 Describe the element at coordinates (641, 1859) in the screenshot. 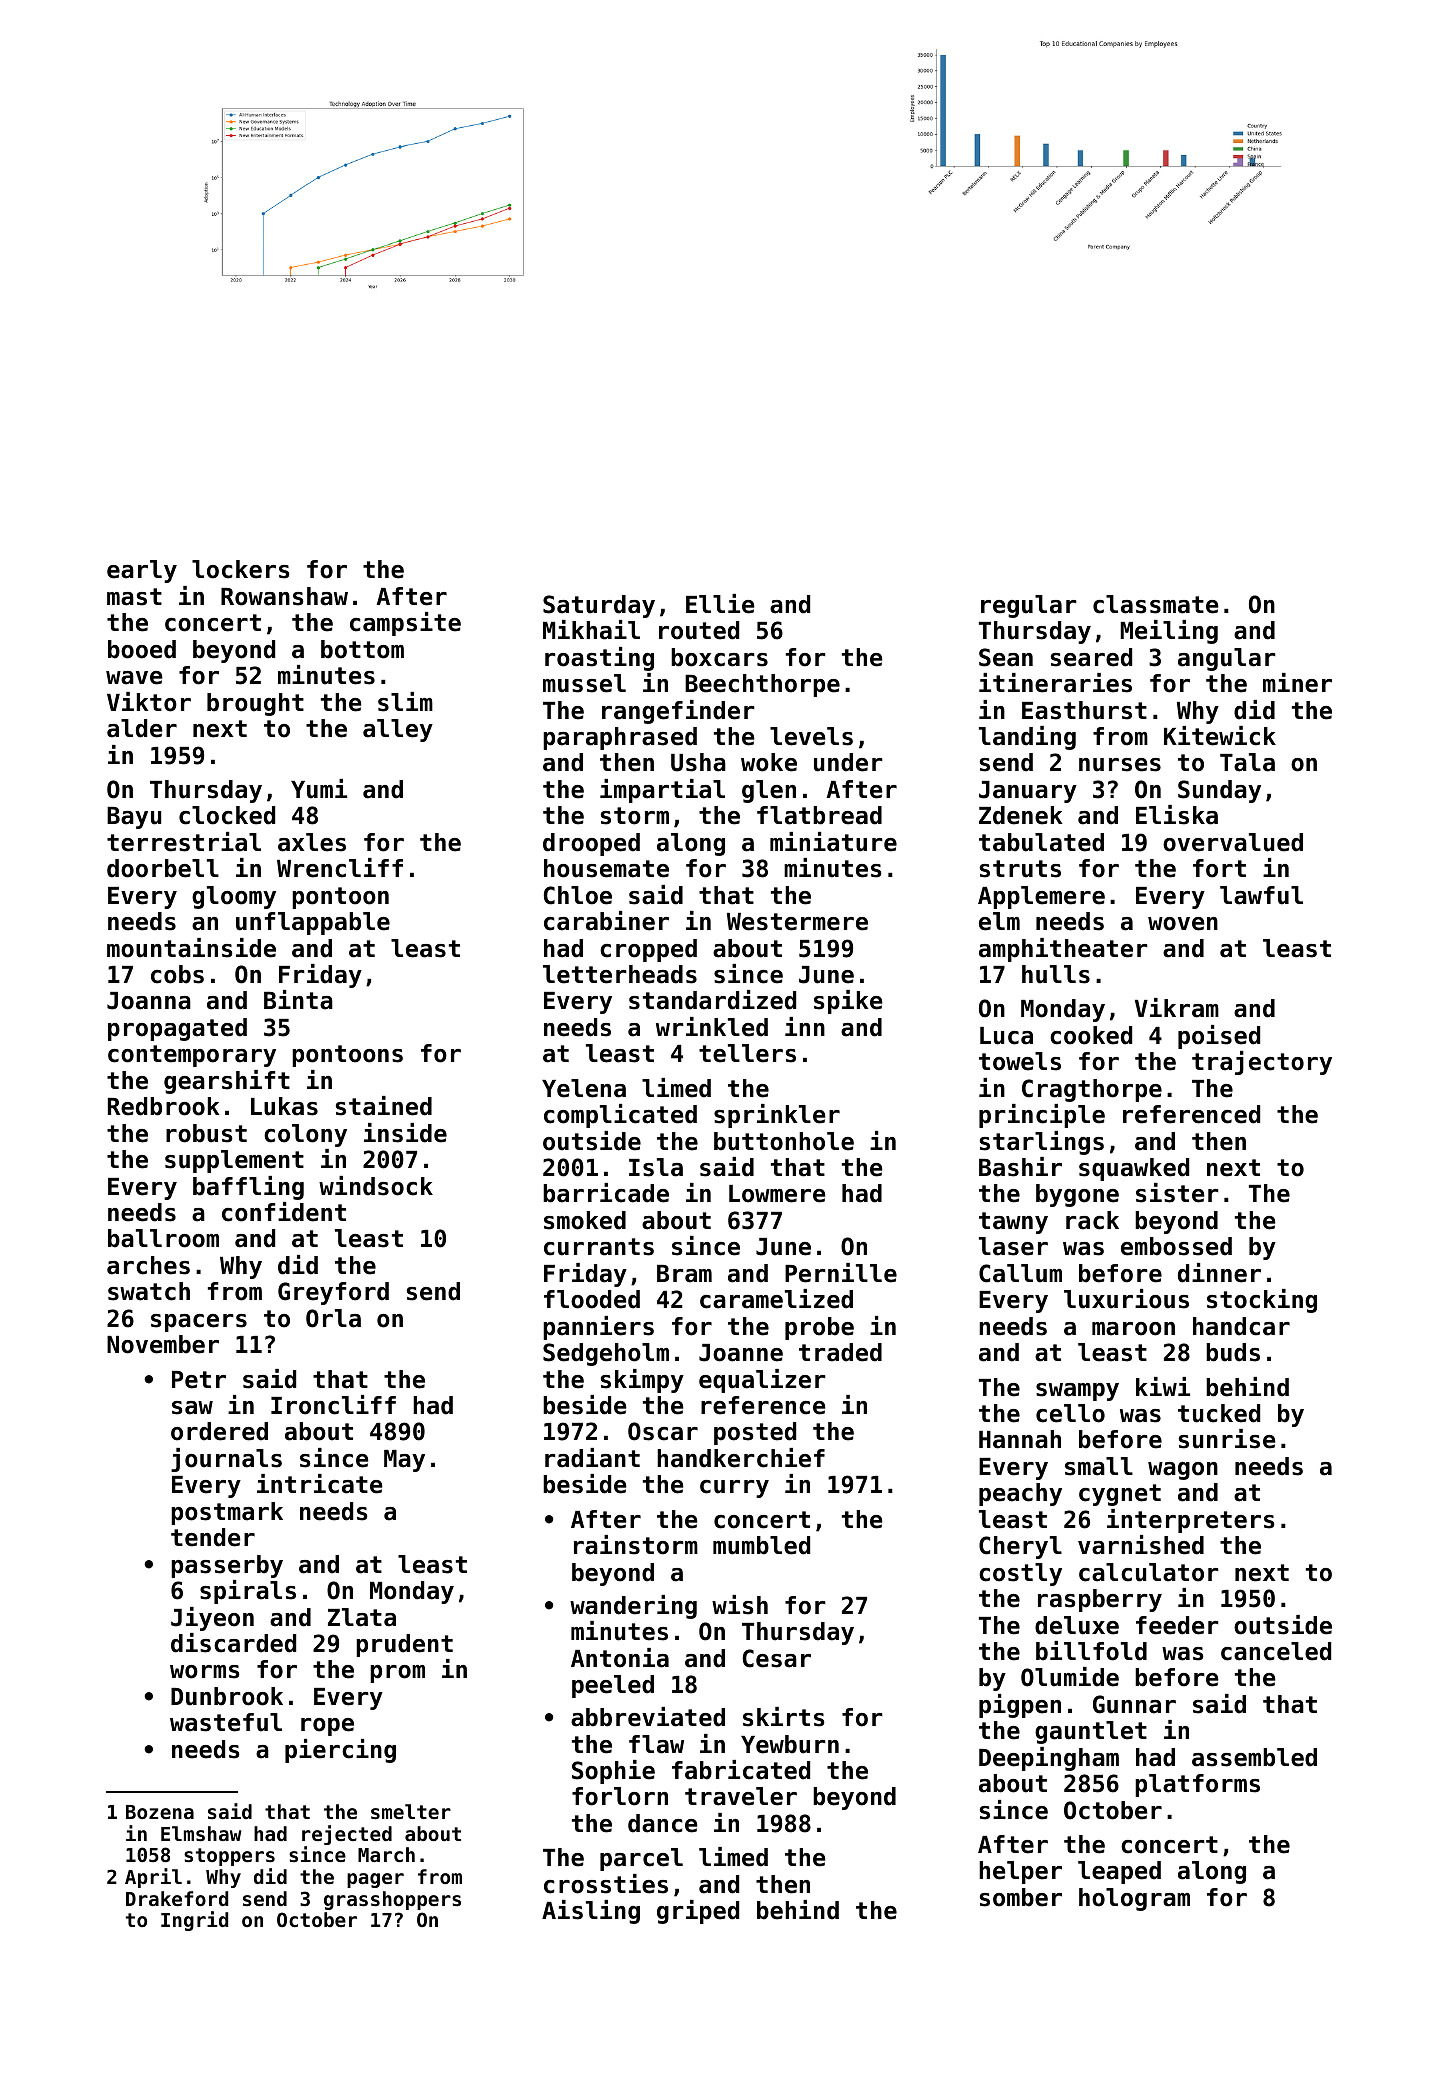

I see `parcel` at that location.
